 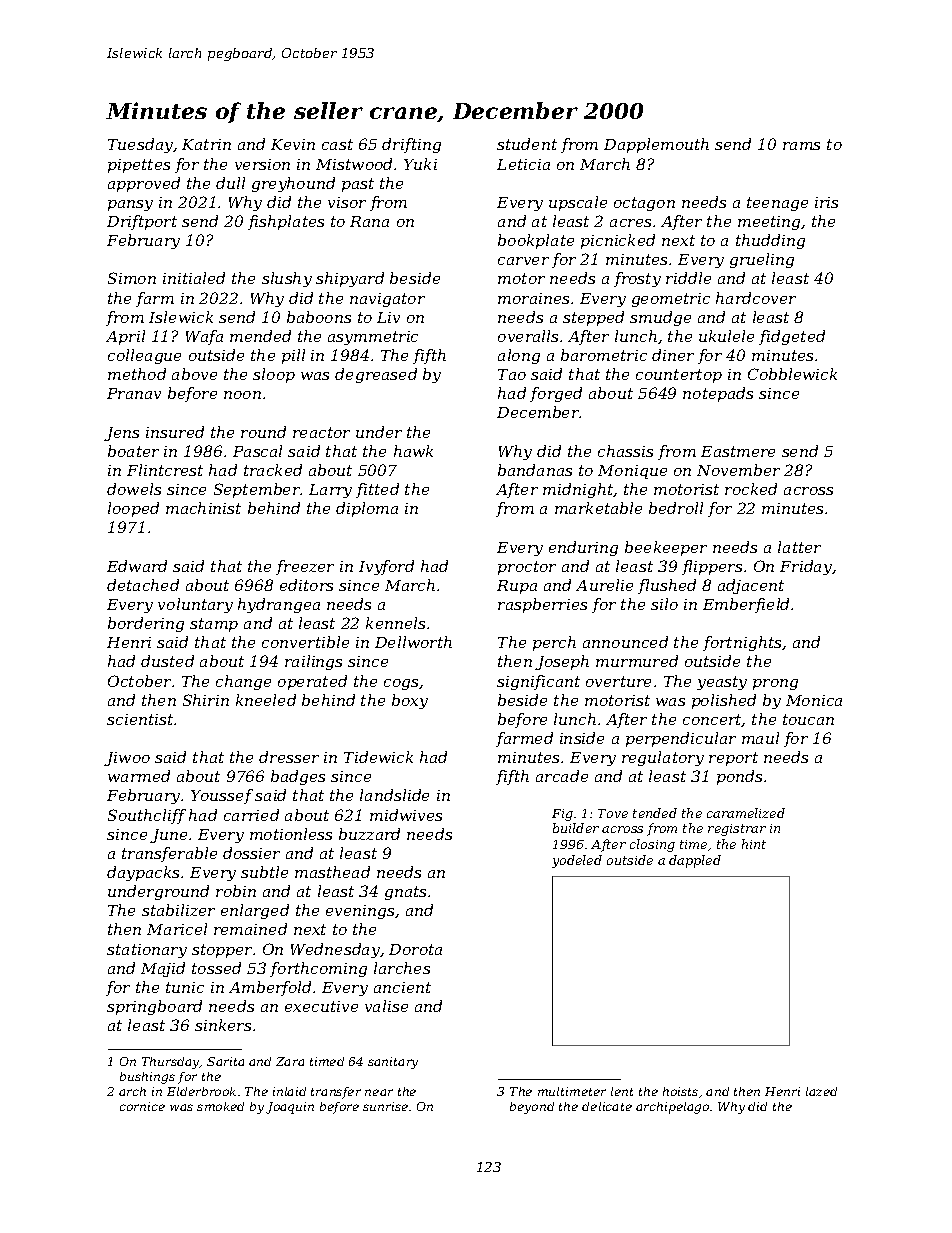 What do you see at coordinates (618, 241) in the document?
I see `picnicked` at bounding box center [618, 241].
